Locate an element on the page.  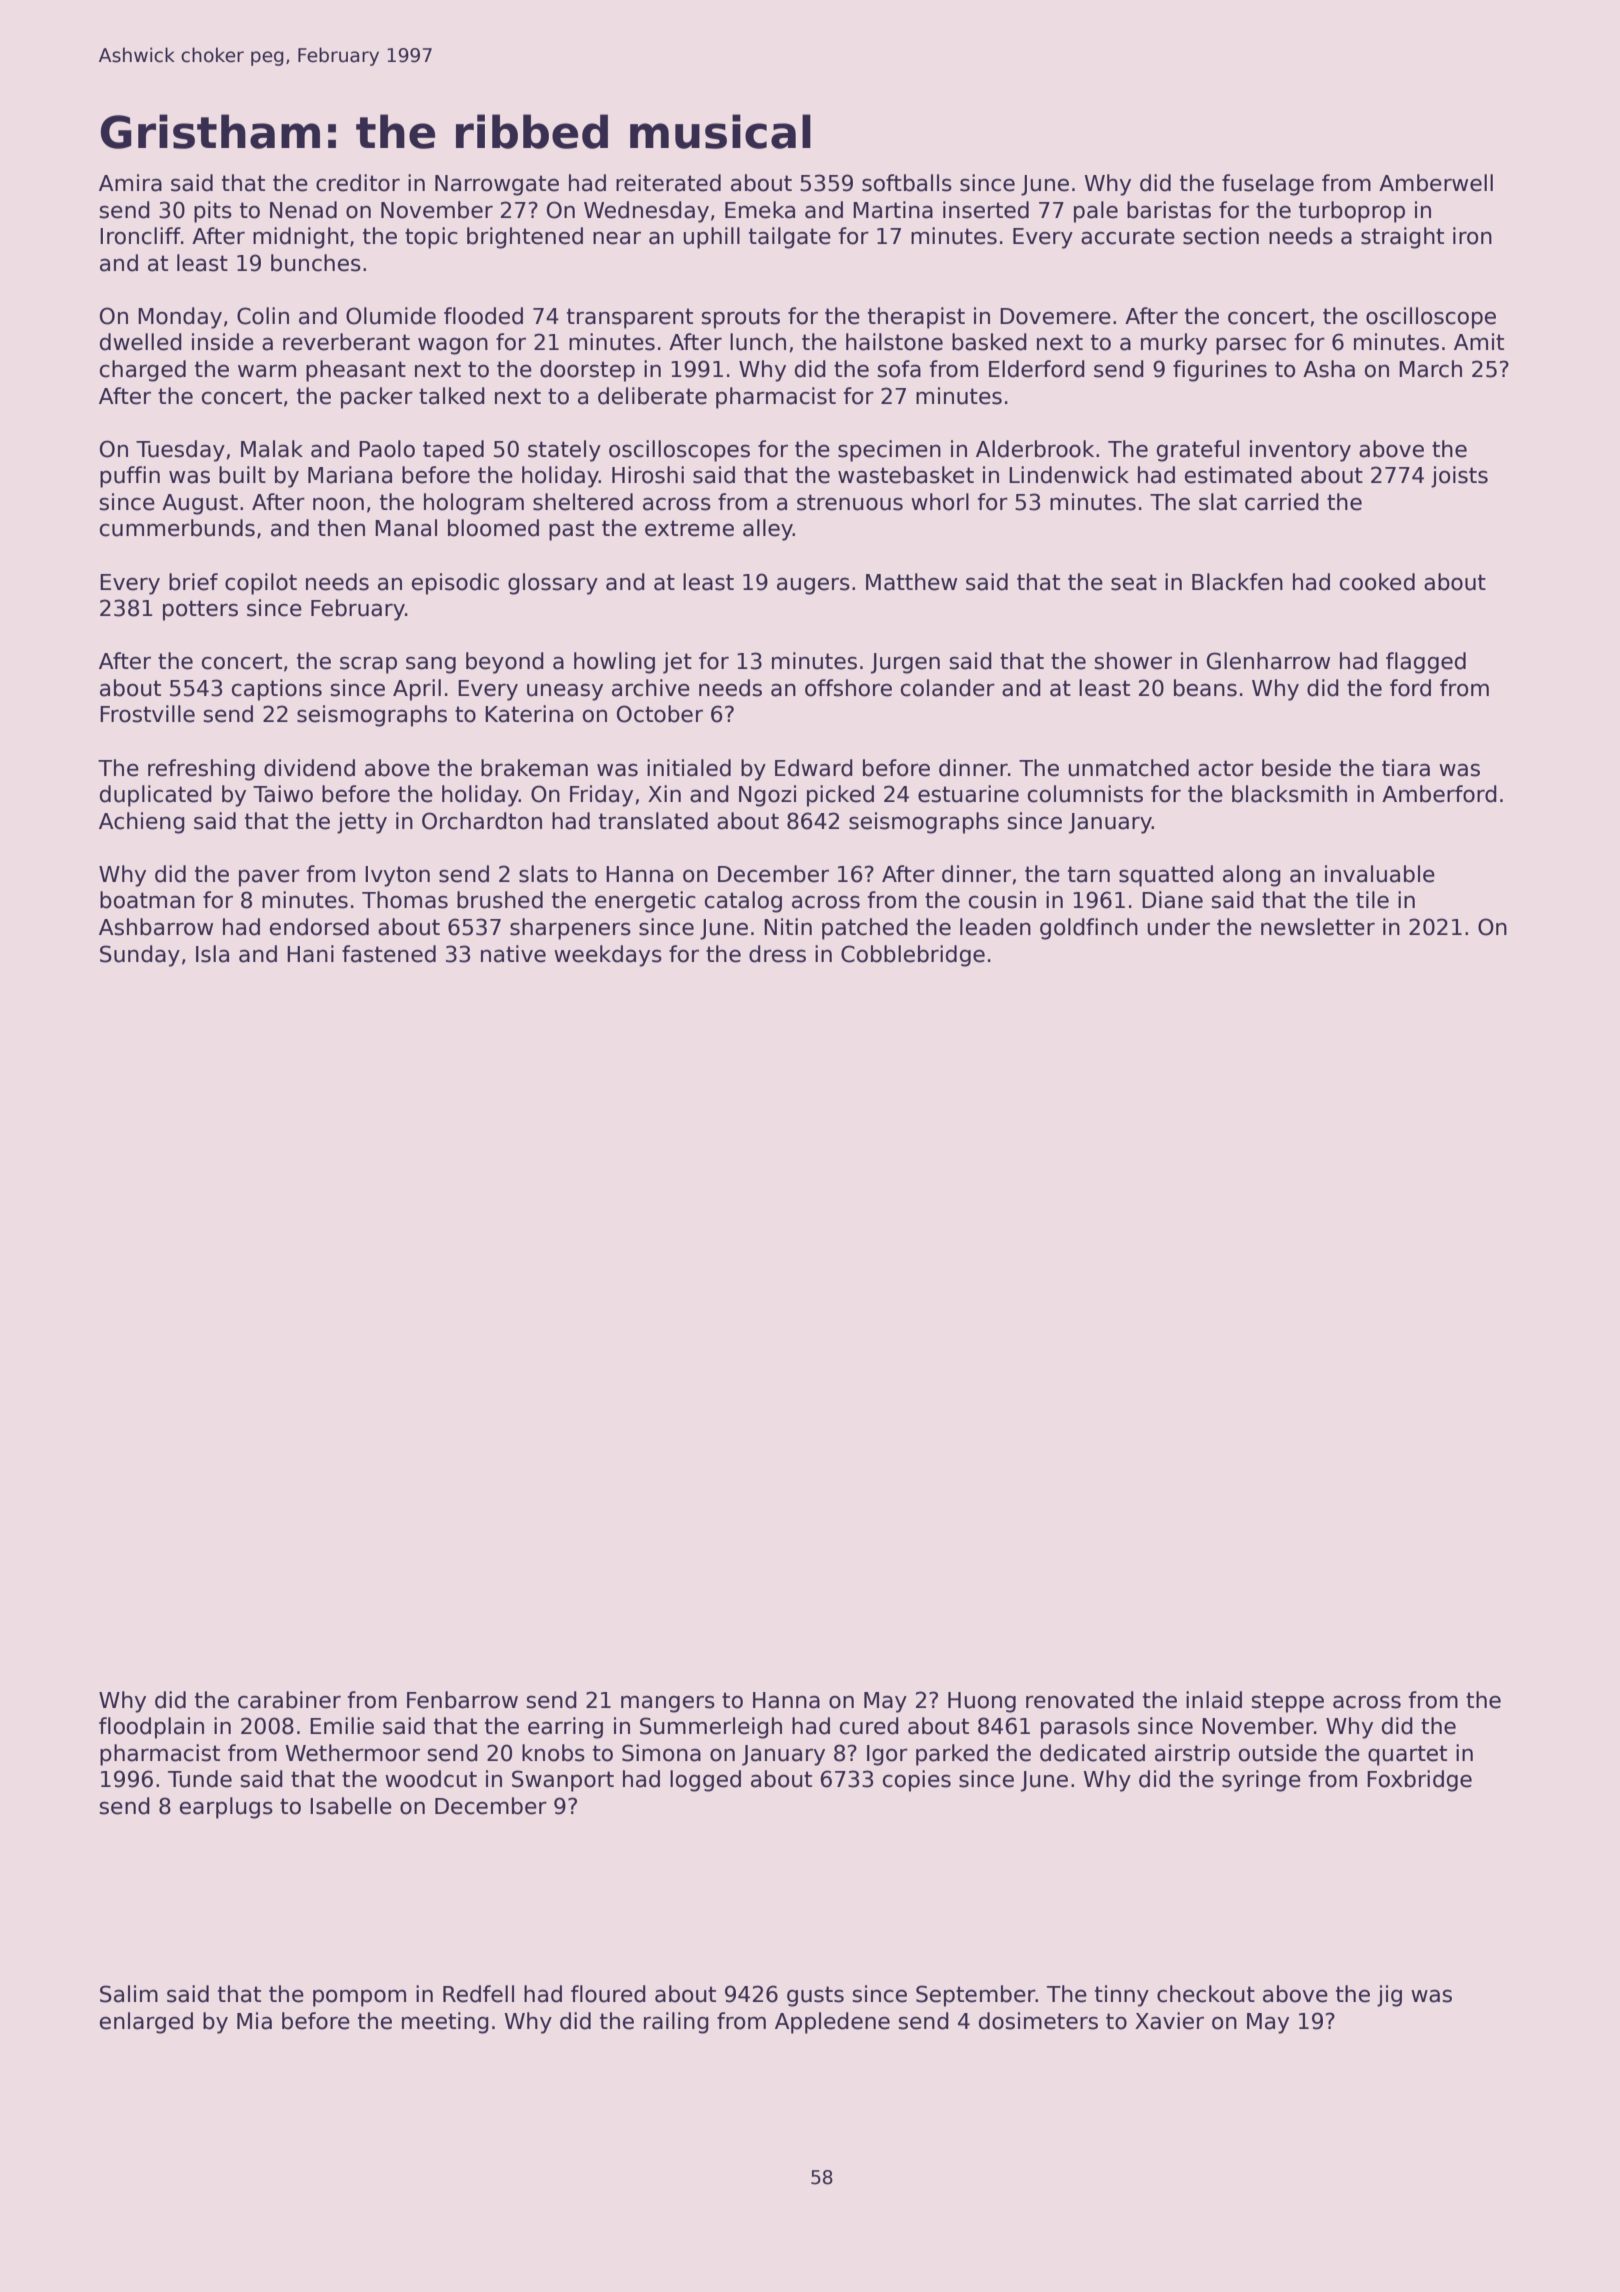
copies is located at coordinates (917, 1781).
